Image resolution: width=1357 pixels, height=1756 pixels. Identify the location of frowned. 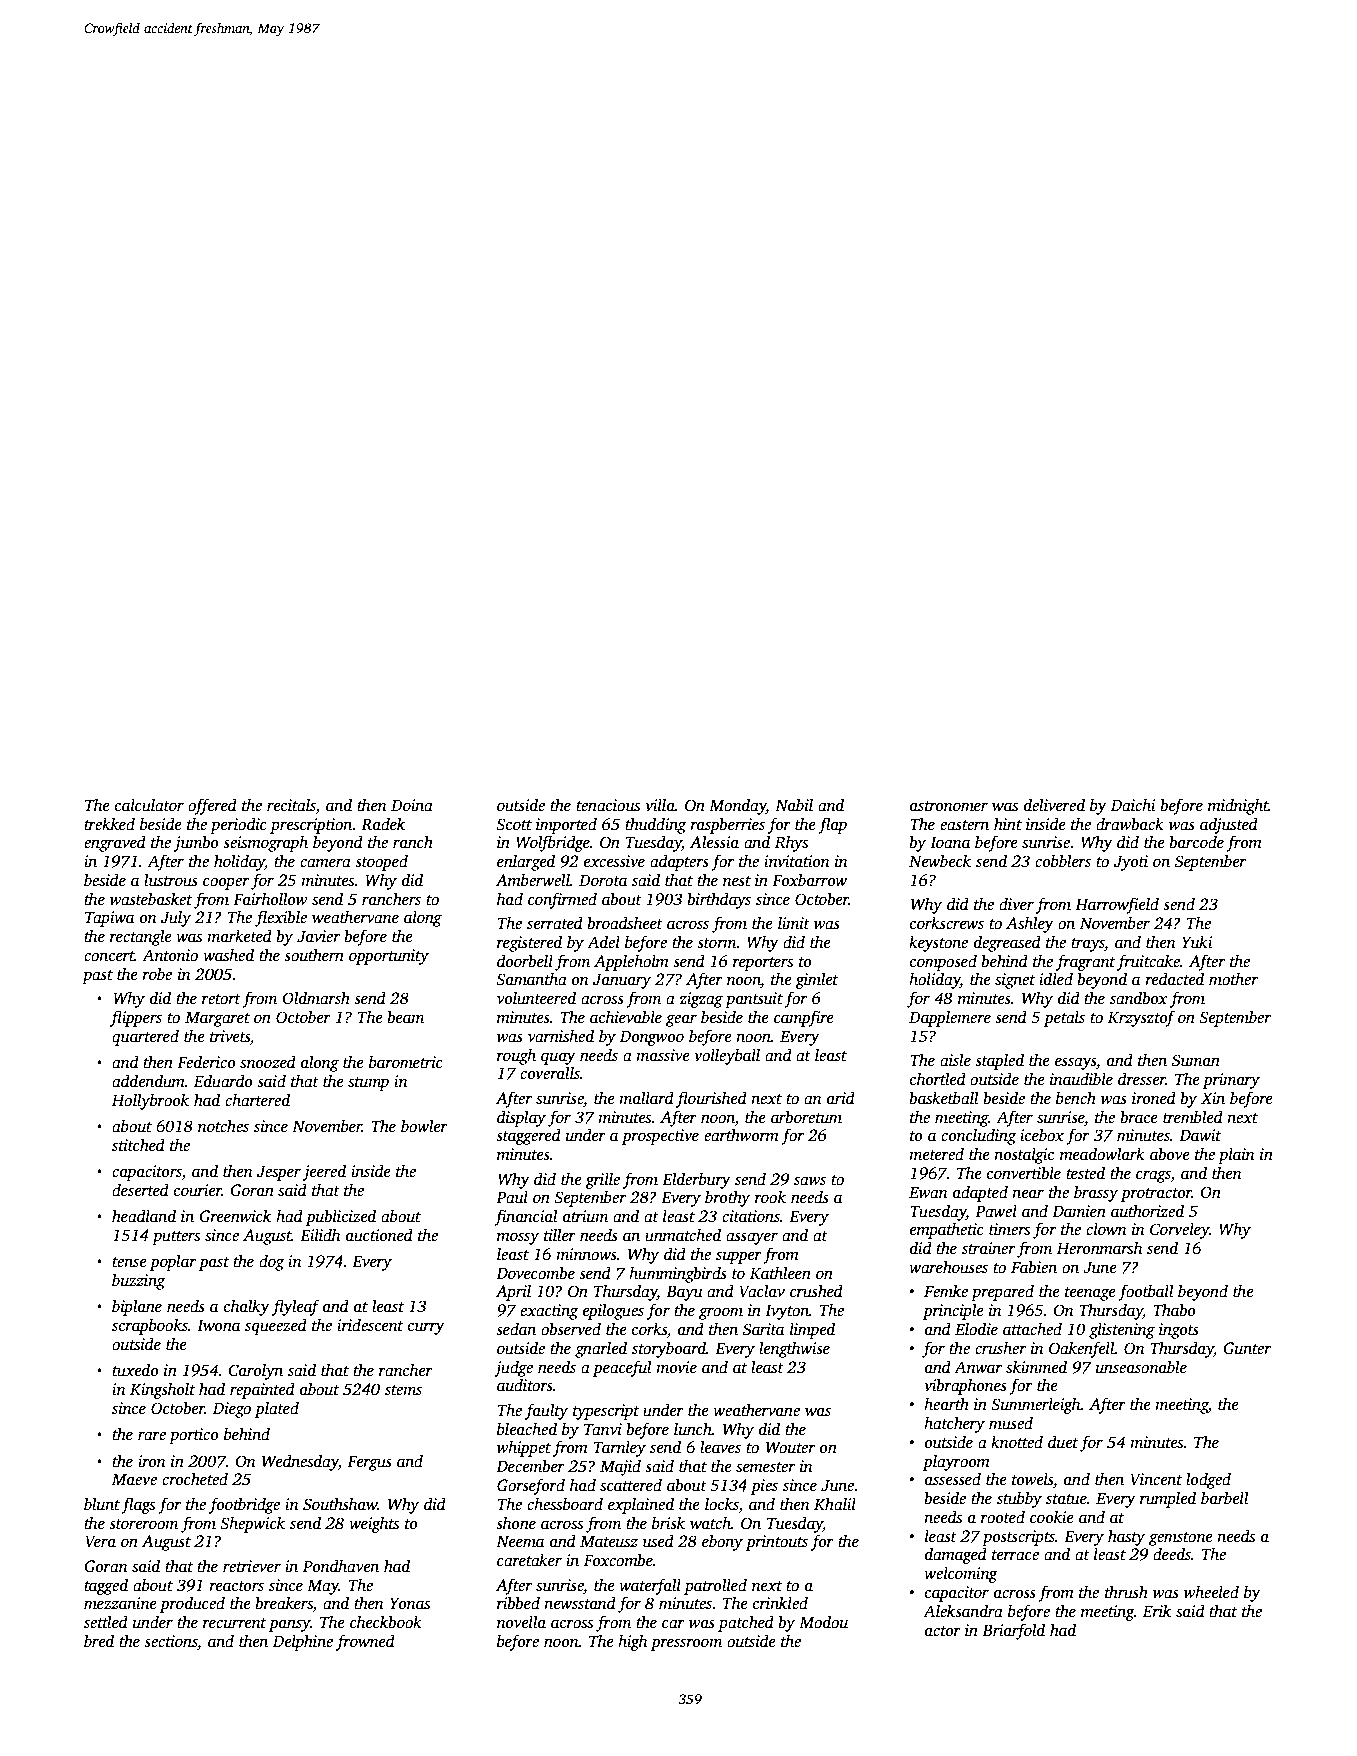
(365, 1642).
